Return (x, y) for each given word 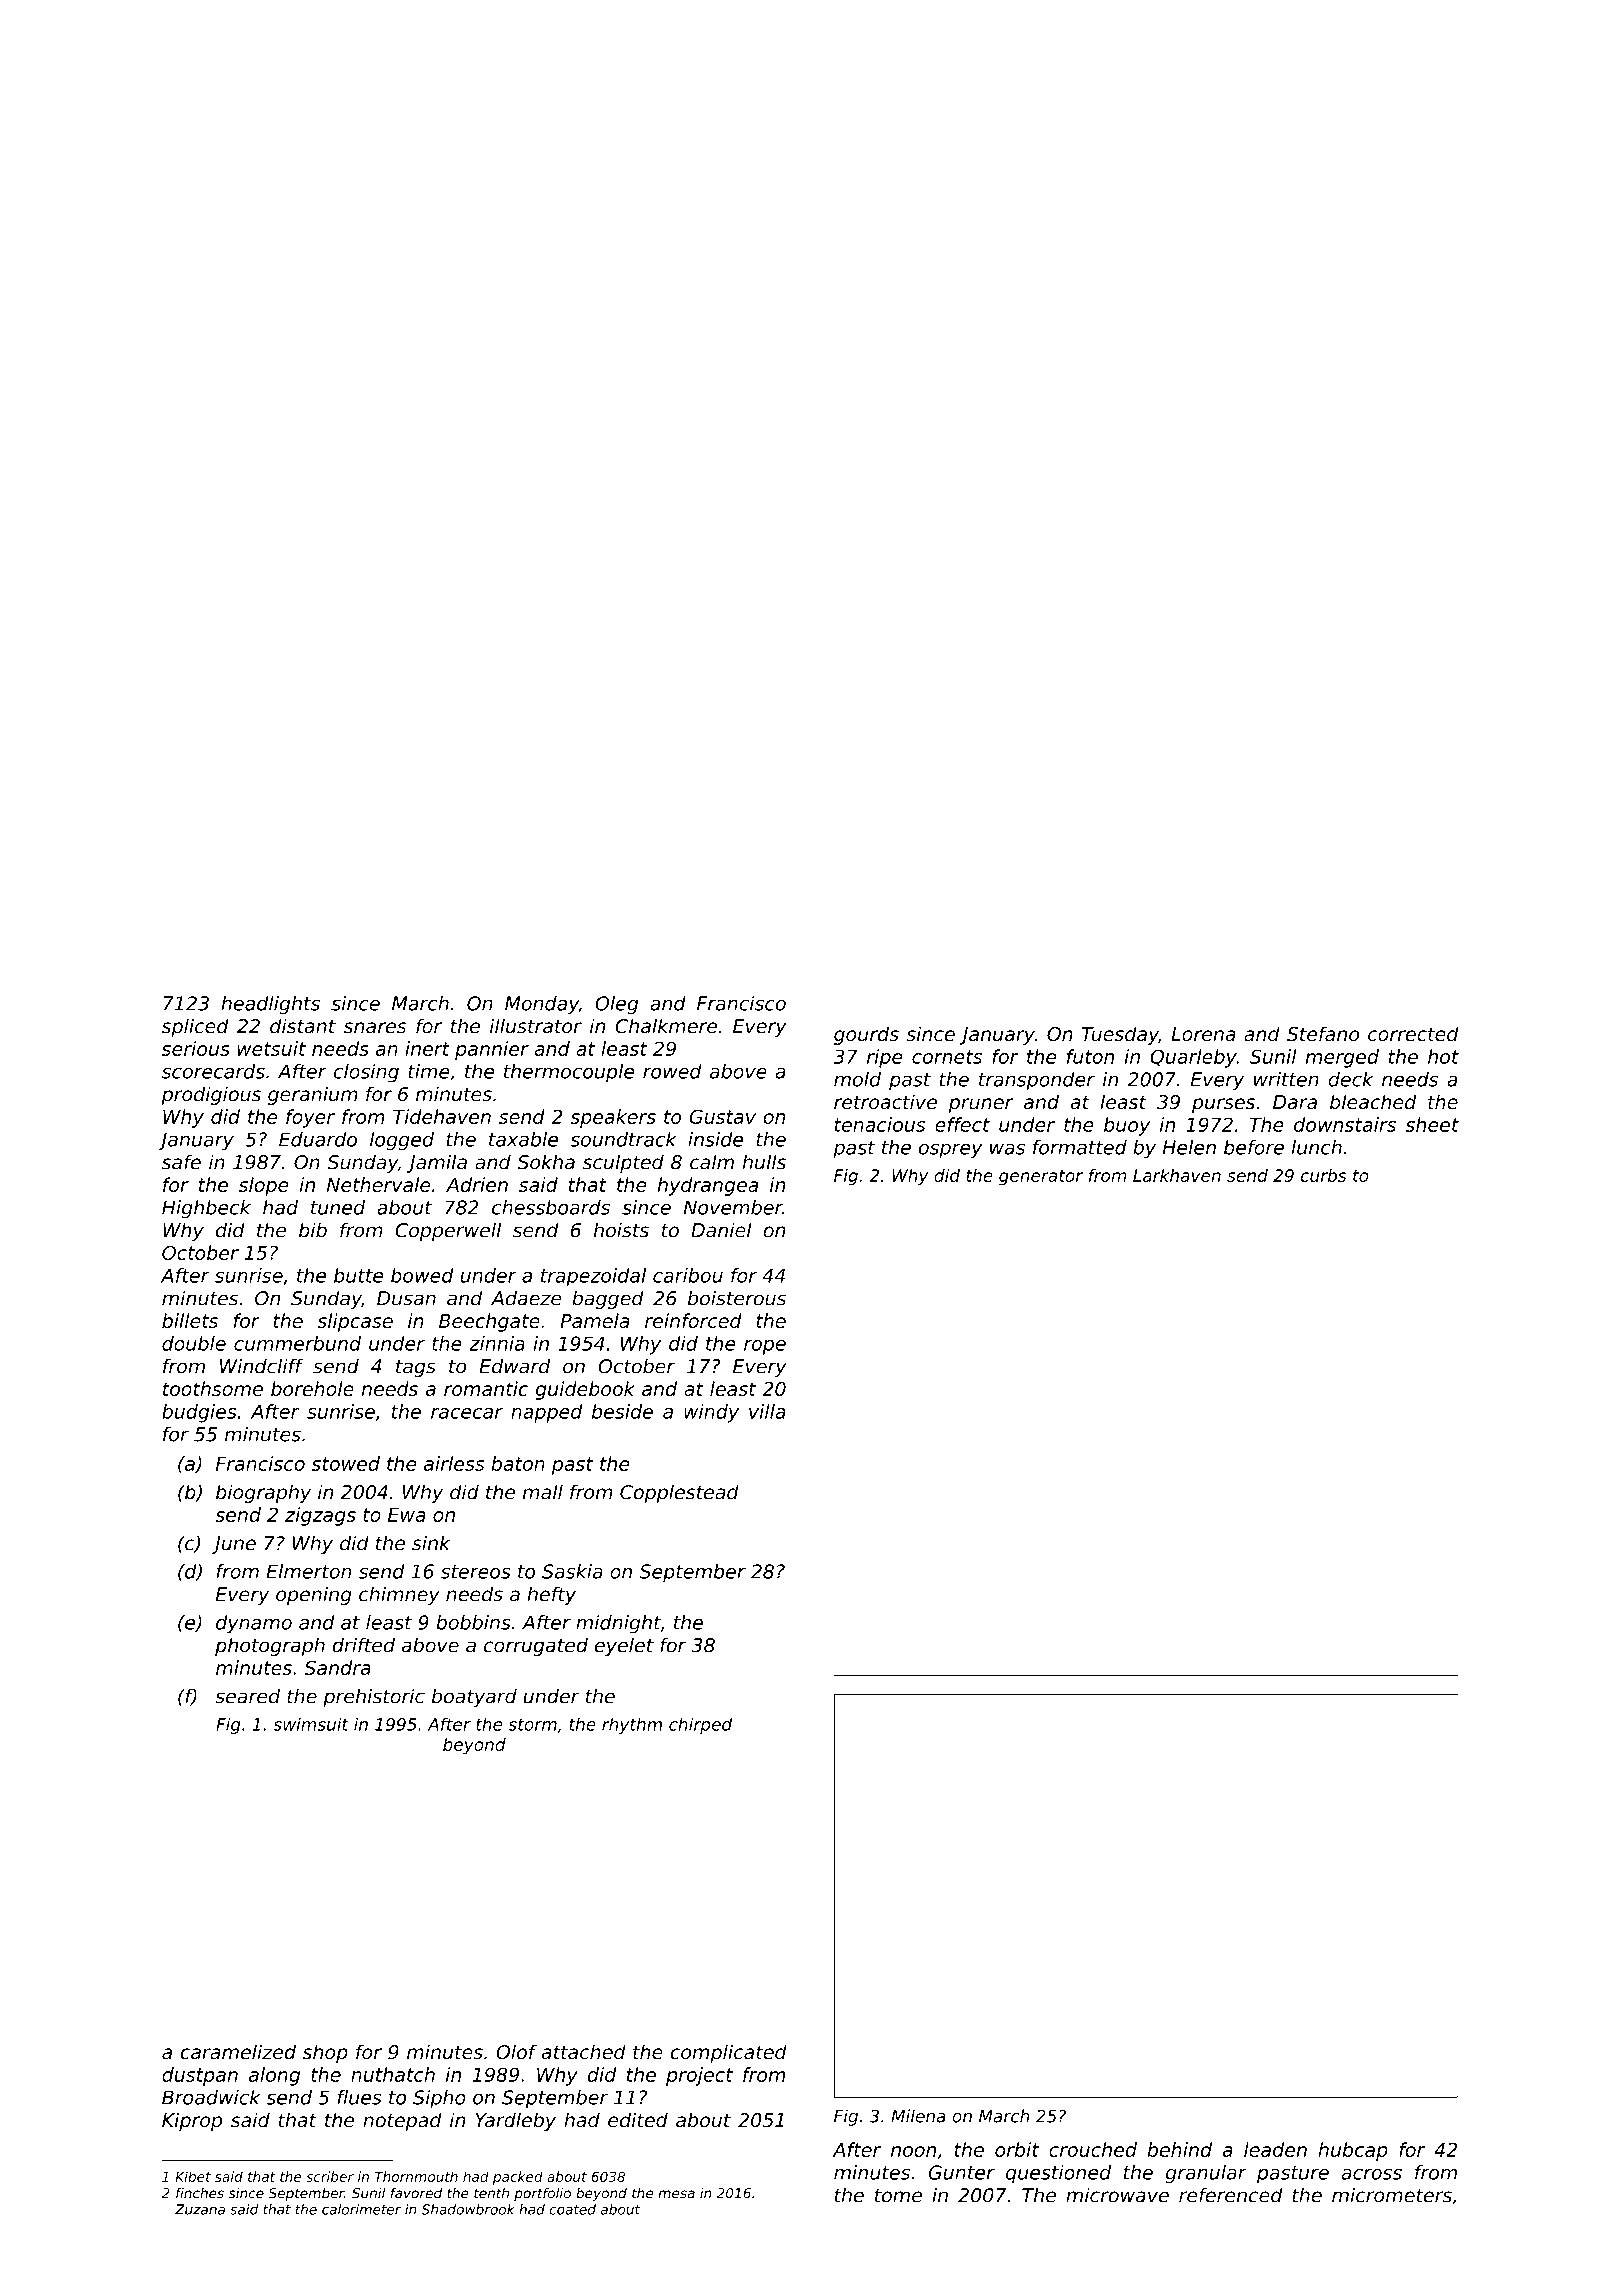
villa (767, 1411)
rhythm (632, 1725)
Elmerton (309, 1571)
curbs (1323, 1175)
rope (765, 1347)
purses (1223, 1105)
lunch (1316, 1147)
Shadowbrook (468, 2209)
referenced (1231, 2195)
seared (247, 1696)
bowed (422, 1275)
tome (898, 2196)
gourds (866, 1035)
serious (196, 1048)
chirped (700, 1725)
